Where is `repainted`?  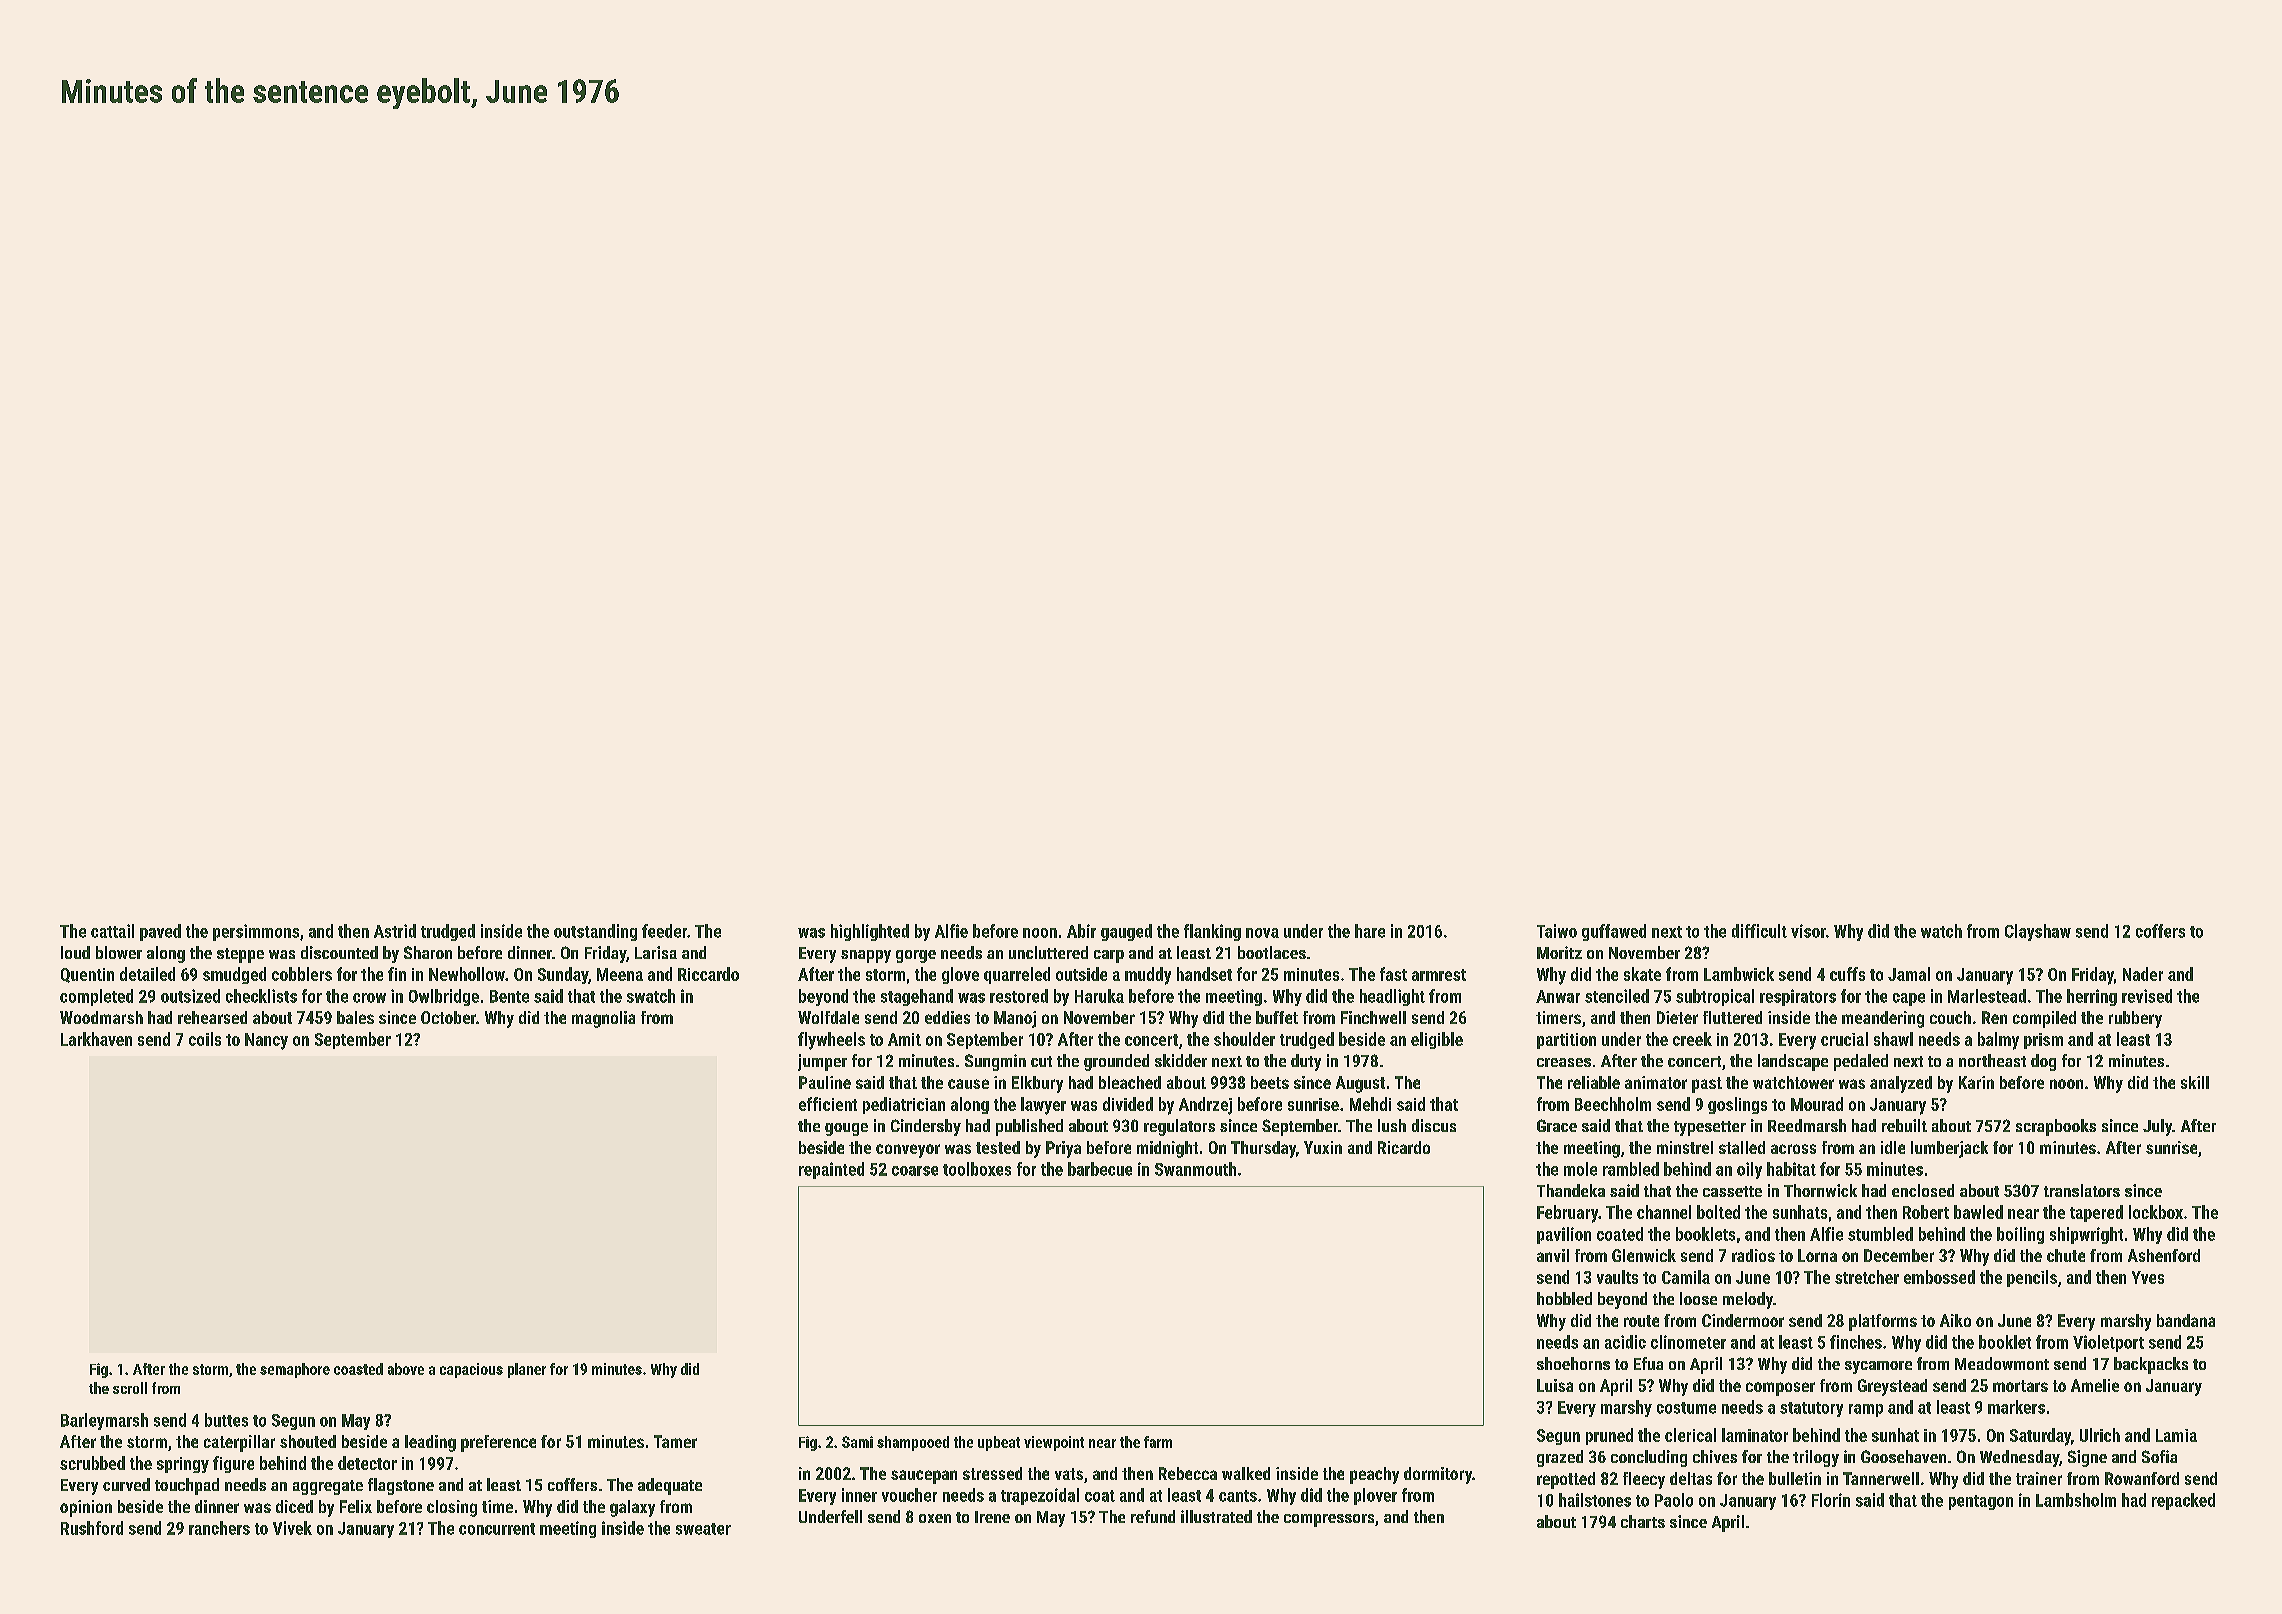
repainted is located at coordinates (831, 1170).
